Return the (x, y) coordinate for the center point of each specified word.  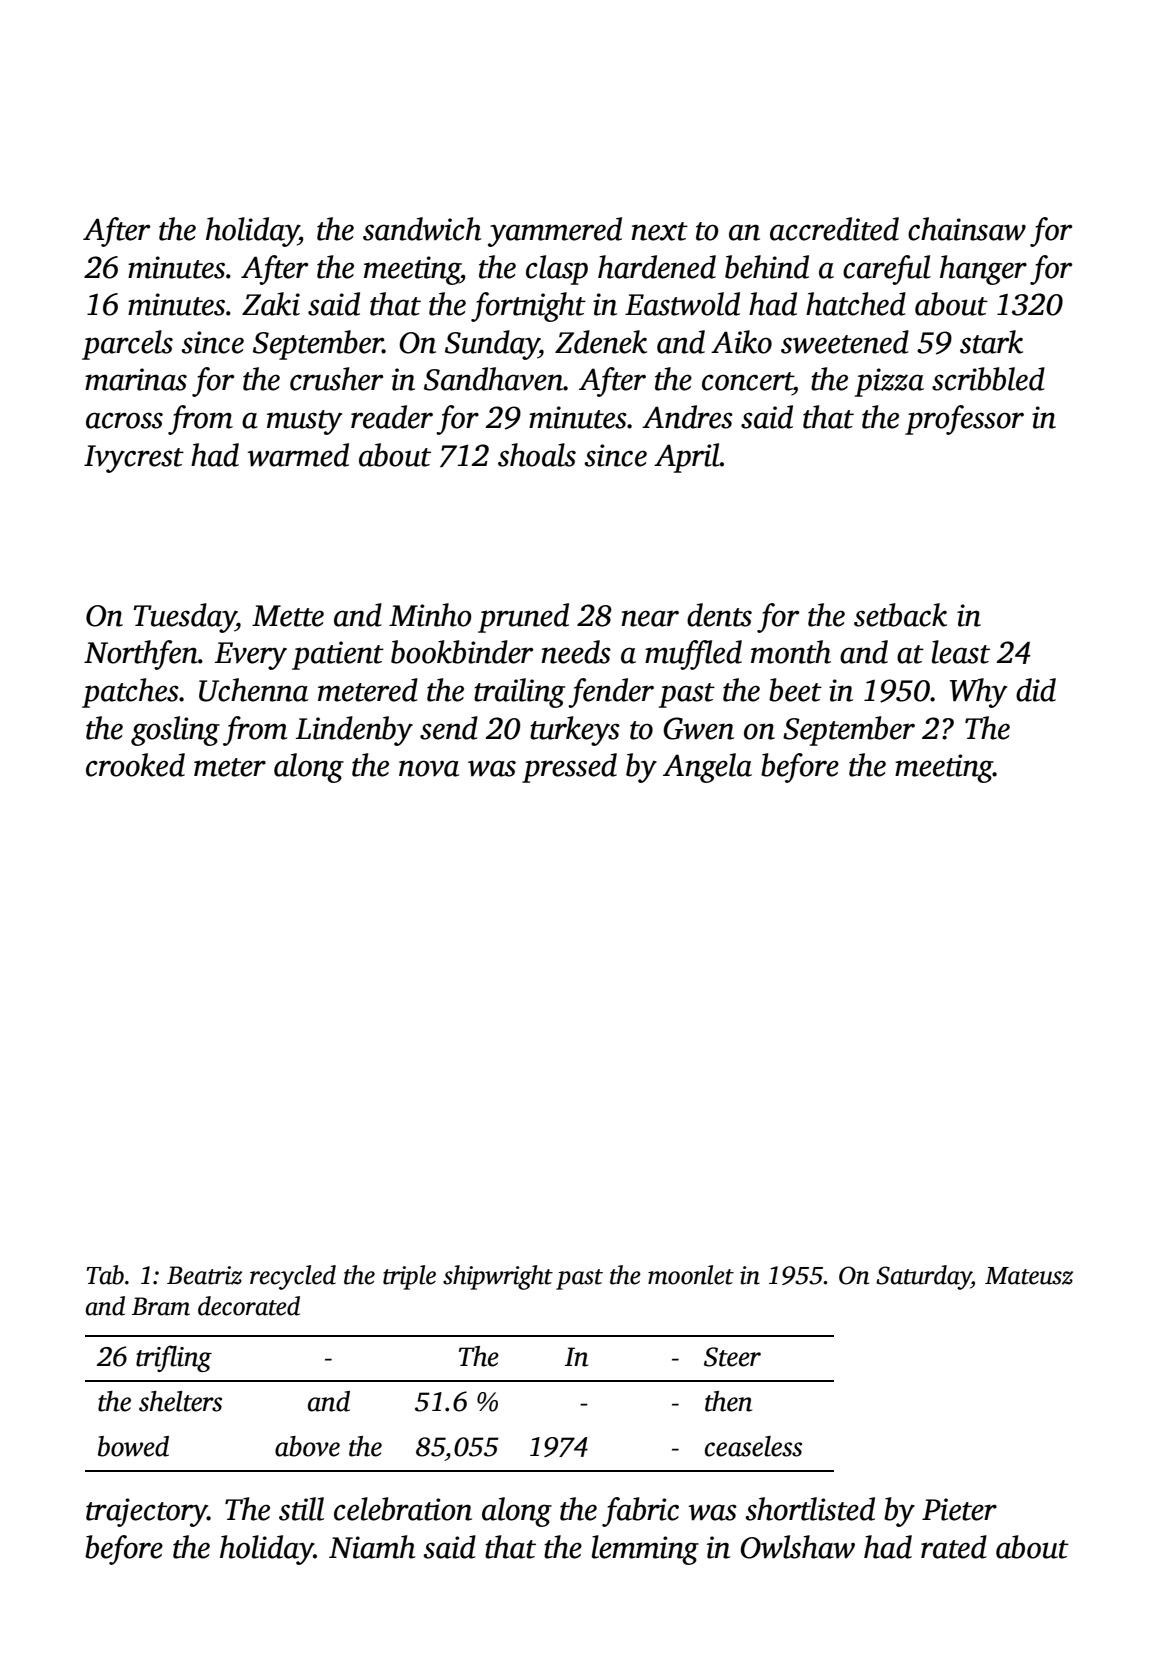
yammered (555, 232)
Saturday (924, 1277)
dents (719, 615)
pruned (523, 618)
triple (409, 1277)
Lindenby (354, 731)
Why (978, 693)
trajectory (147, 1512)
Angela (707, 768)
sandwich (422, 229)
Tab (105, 1275)
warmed (298, 455)
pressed (569, 768)
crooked (135, 765)
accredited (834, 229)
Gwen (698, 728)
